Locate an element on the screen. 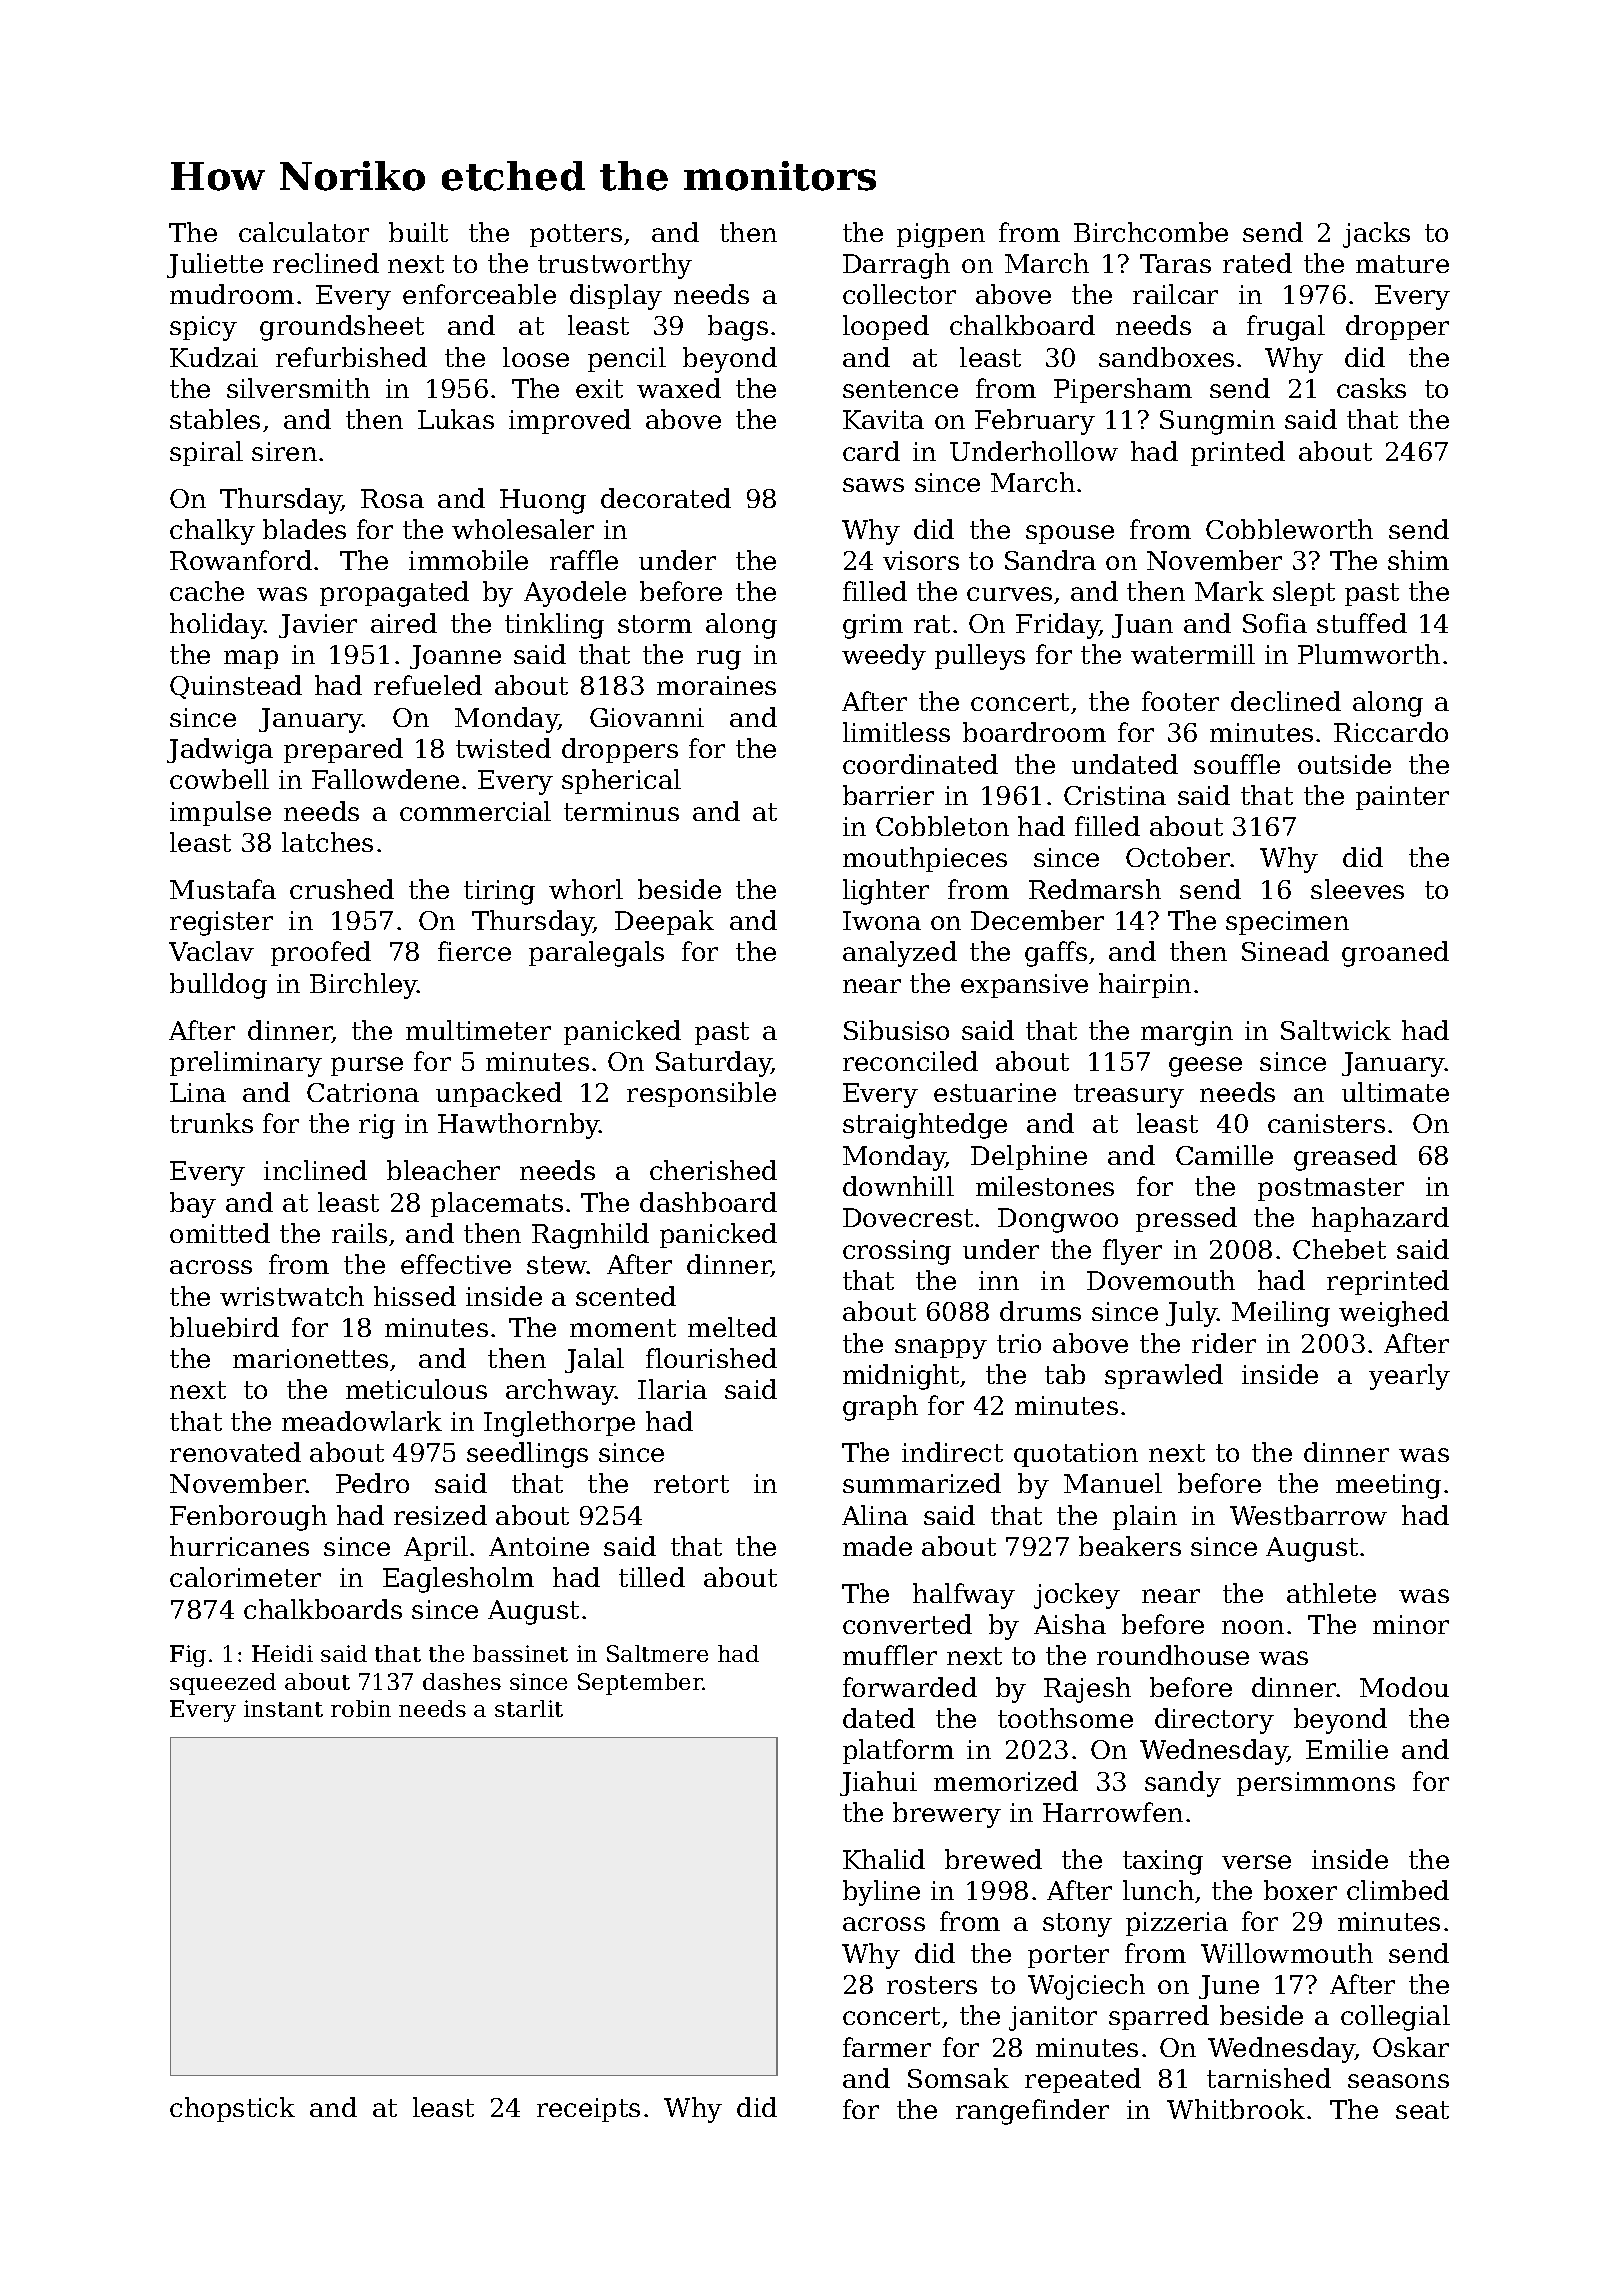  shim is located at coordinates (1418, 560).
